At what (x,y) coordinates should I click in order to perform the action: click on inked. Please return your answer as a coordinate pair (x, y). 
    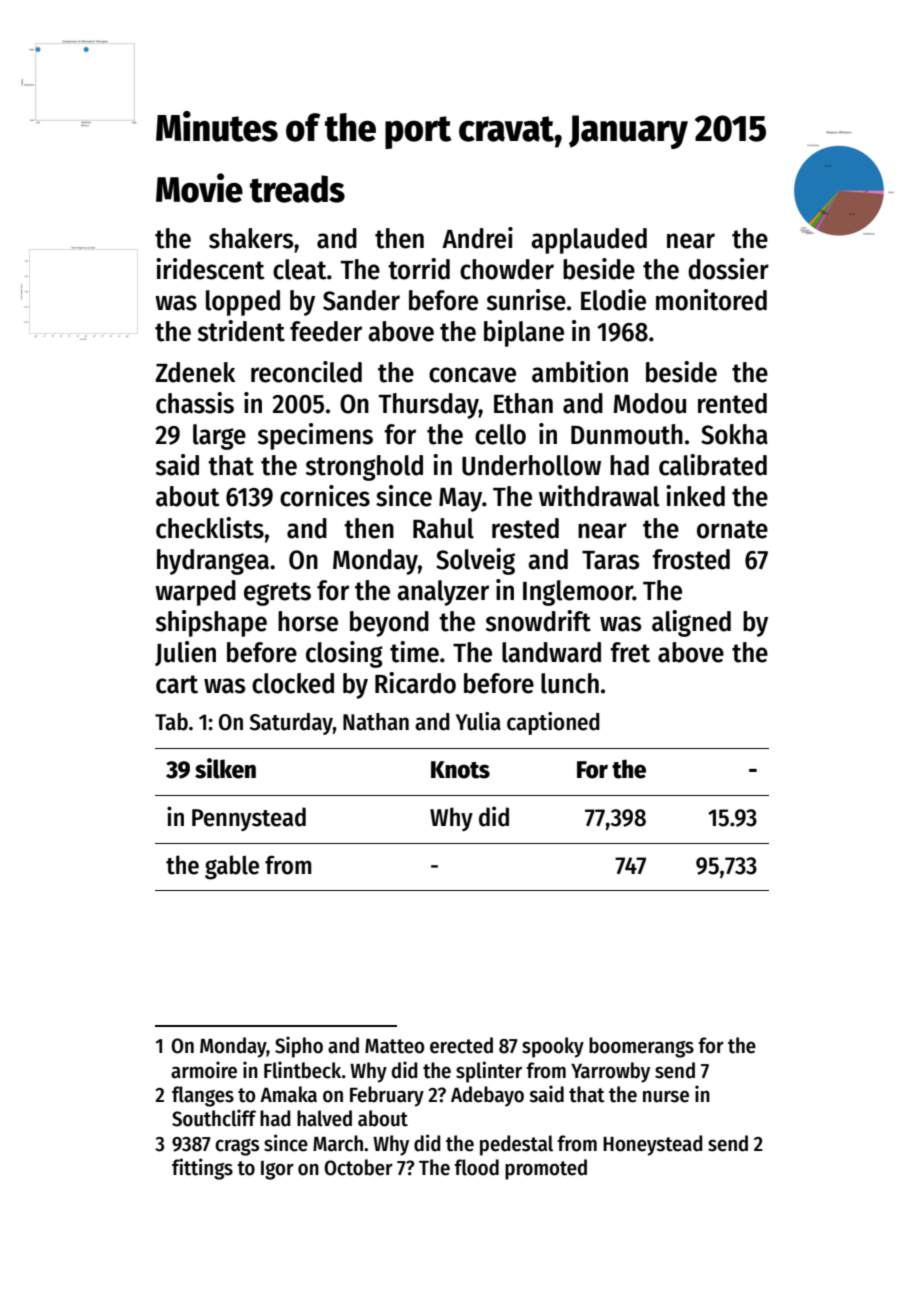
    Looking at the image, I should click on (695, 496).
